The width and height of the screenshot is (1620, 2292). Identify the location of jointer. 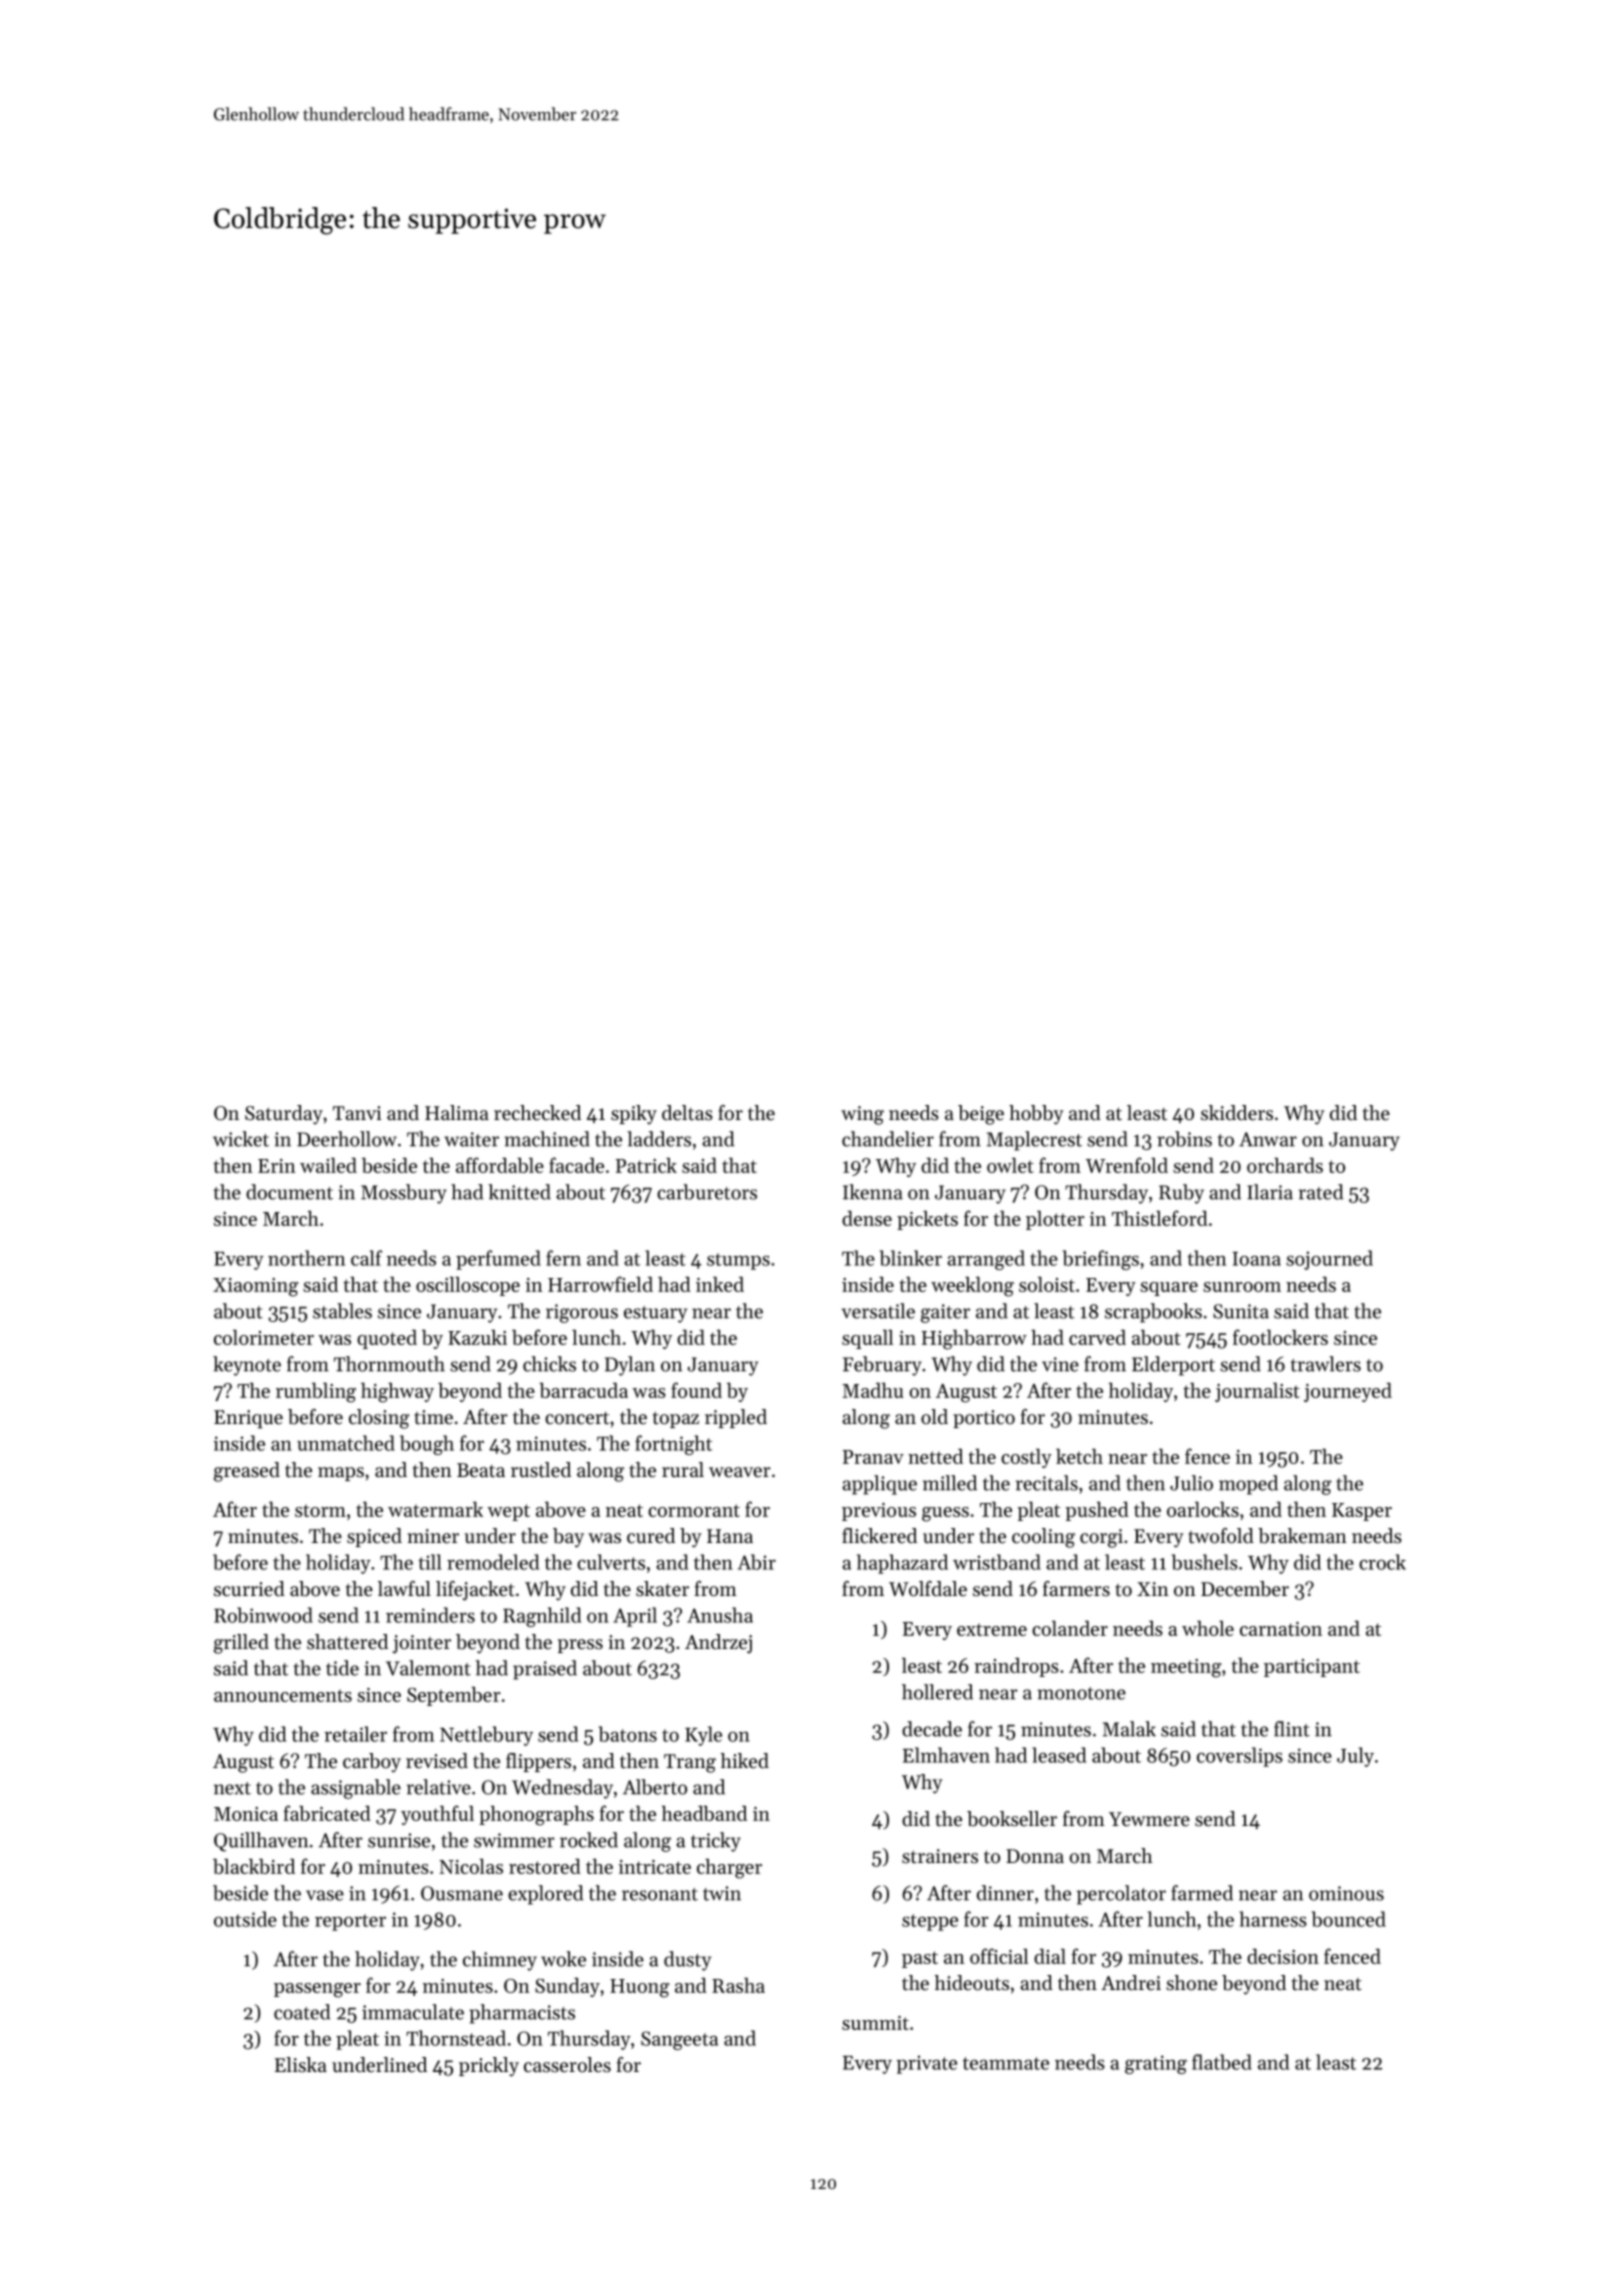
(422, 1644).
